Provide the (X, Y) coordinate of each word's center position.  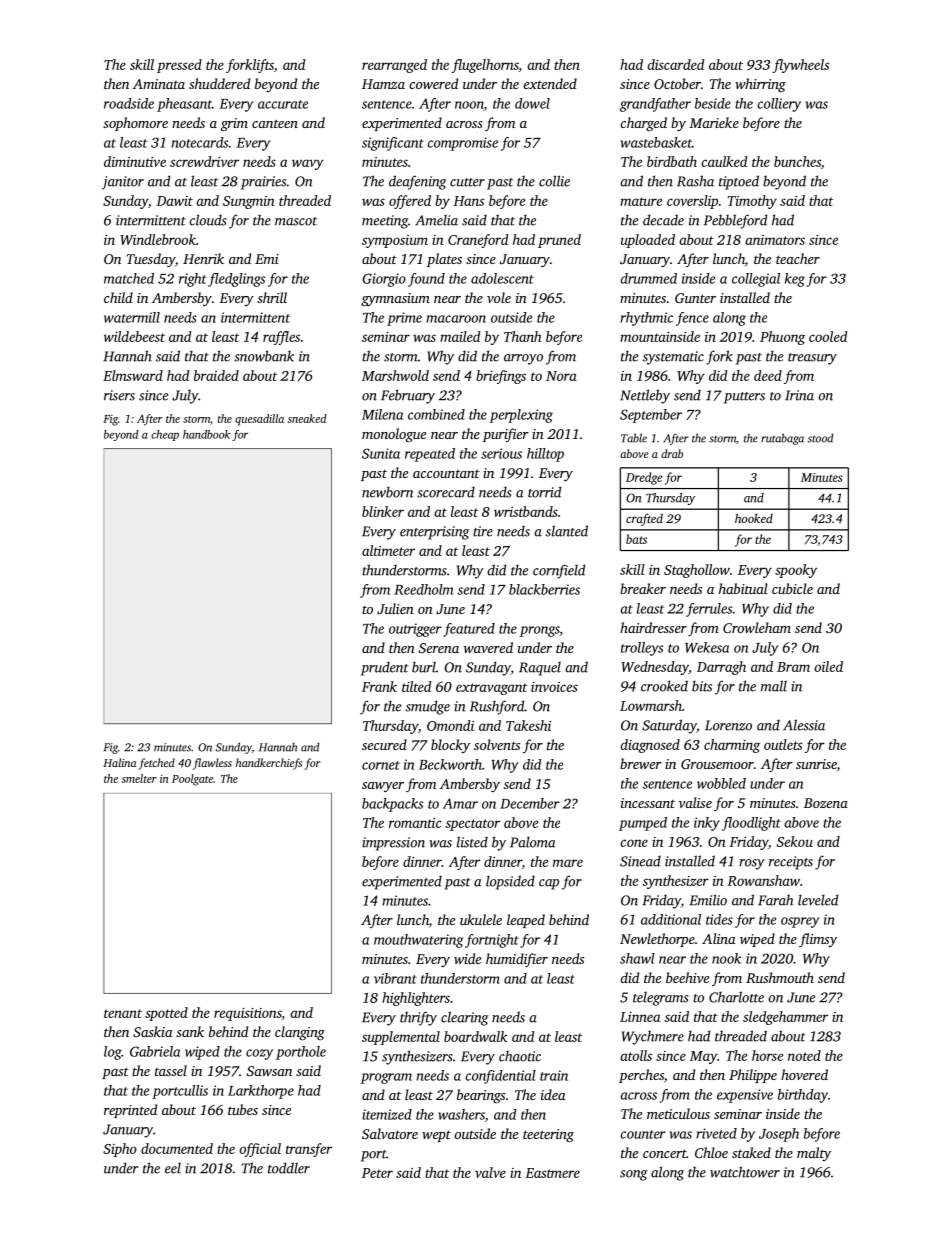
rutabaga (782, 439)
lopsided (510, 882)
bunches (797, 161)
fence (692, 319)
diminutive (135, 161)
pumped (643, 824)
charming (732, 746)
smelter (139, 778)
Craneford (478, 241)
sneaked (307, 418)
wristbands (526, 511)
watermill (132, 317)
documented (177, 1148)
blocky (450, 746)
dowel (532, 103)
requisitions (247, 1014)
